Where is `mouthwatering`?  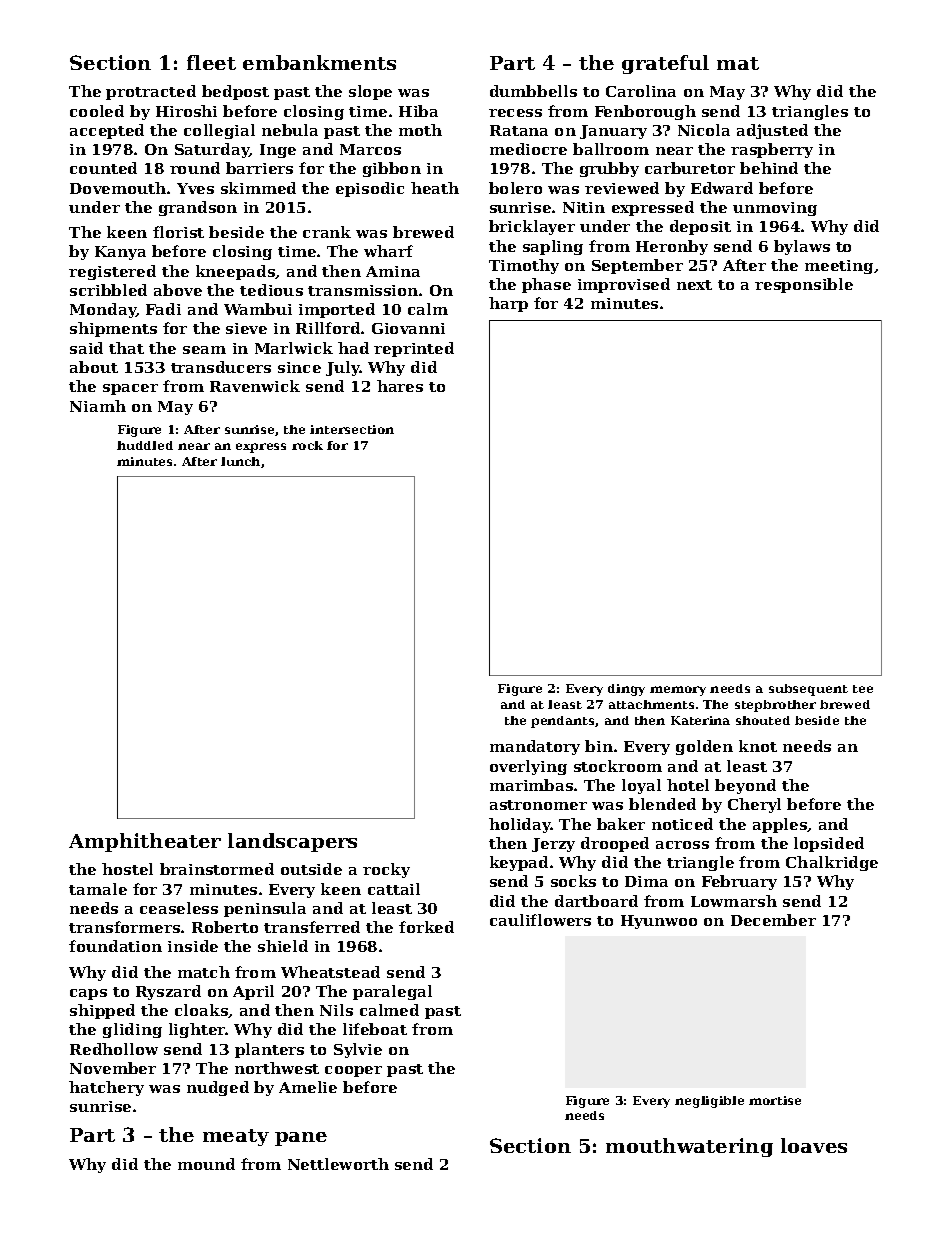 mouthwatering is located at coordinates (689, 1147).
